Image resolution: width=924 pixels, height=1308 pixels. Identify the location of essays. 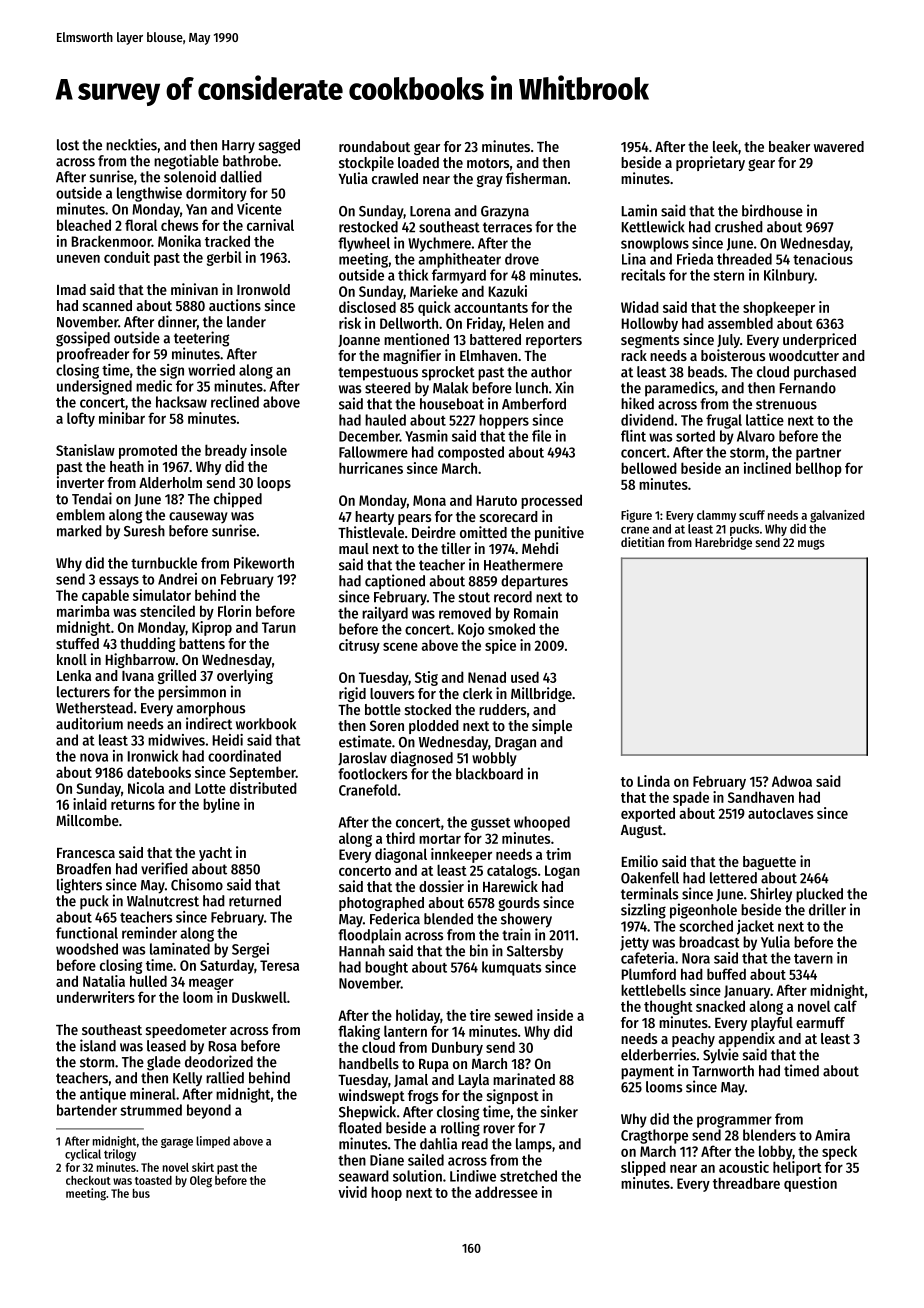
(119, 582).
